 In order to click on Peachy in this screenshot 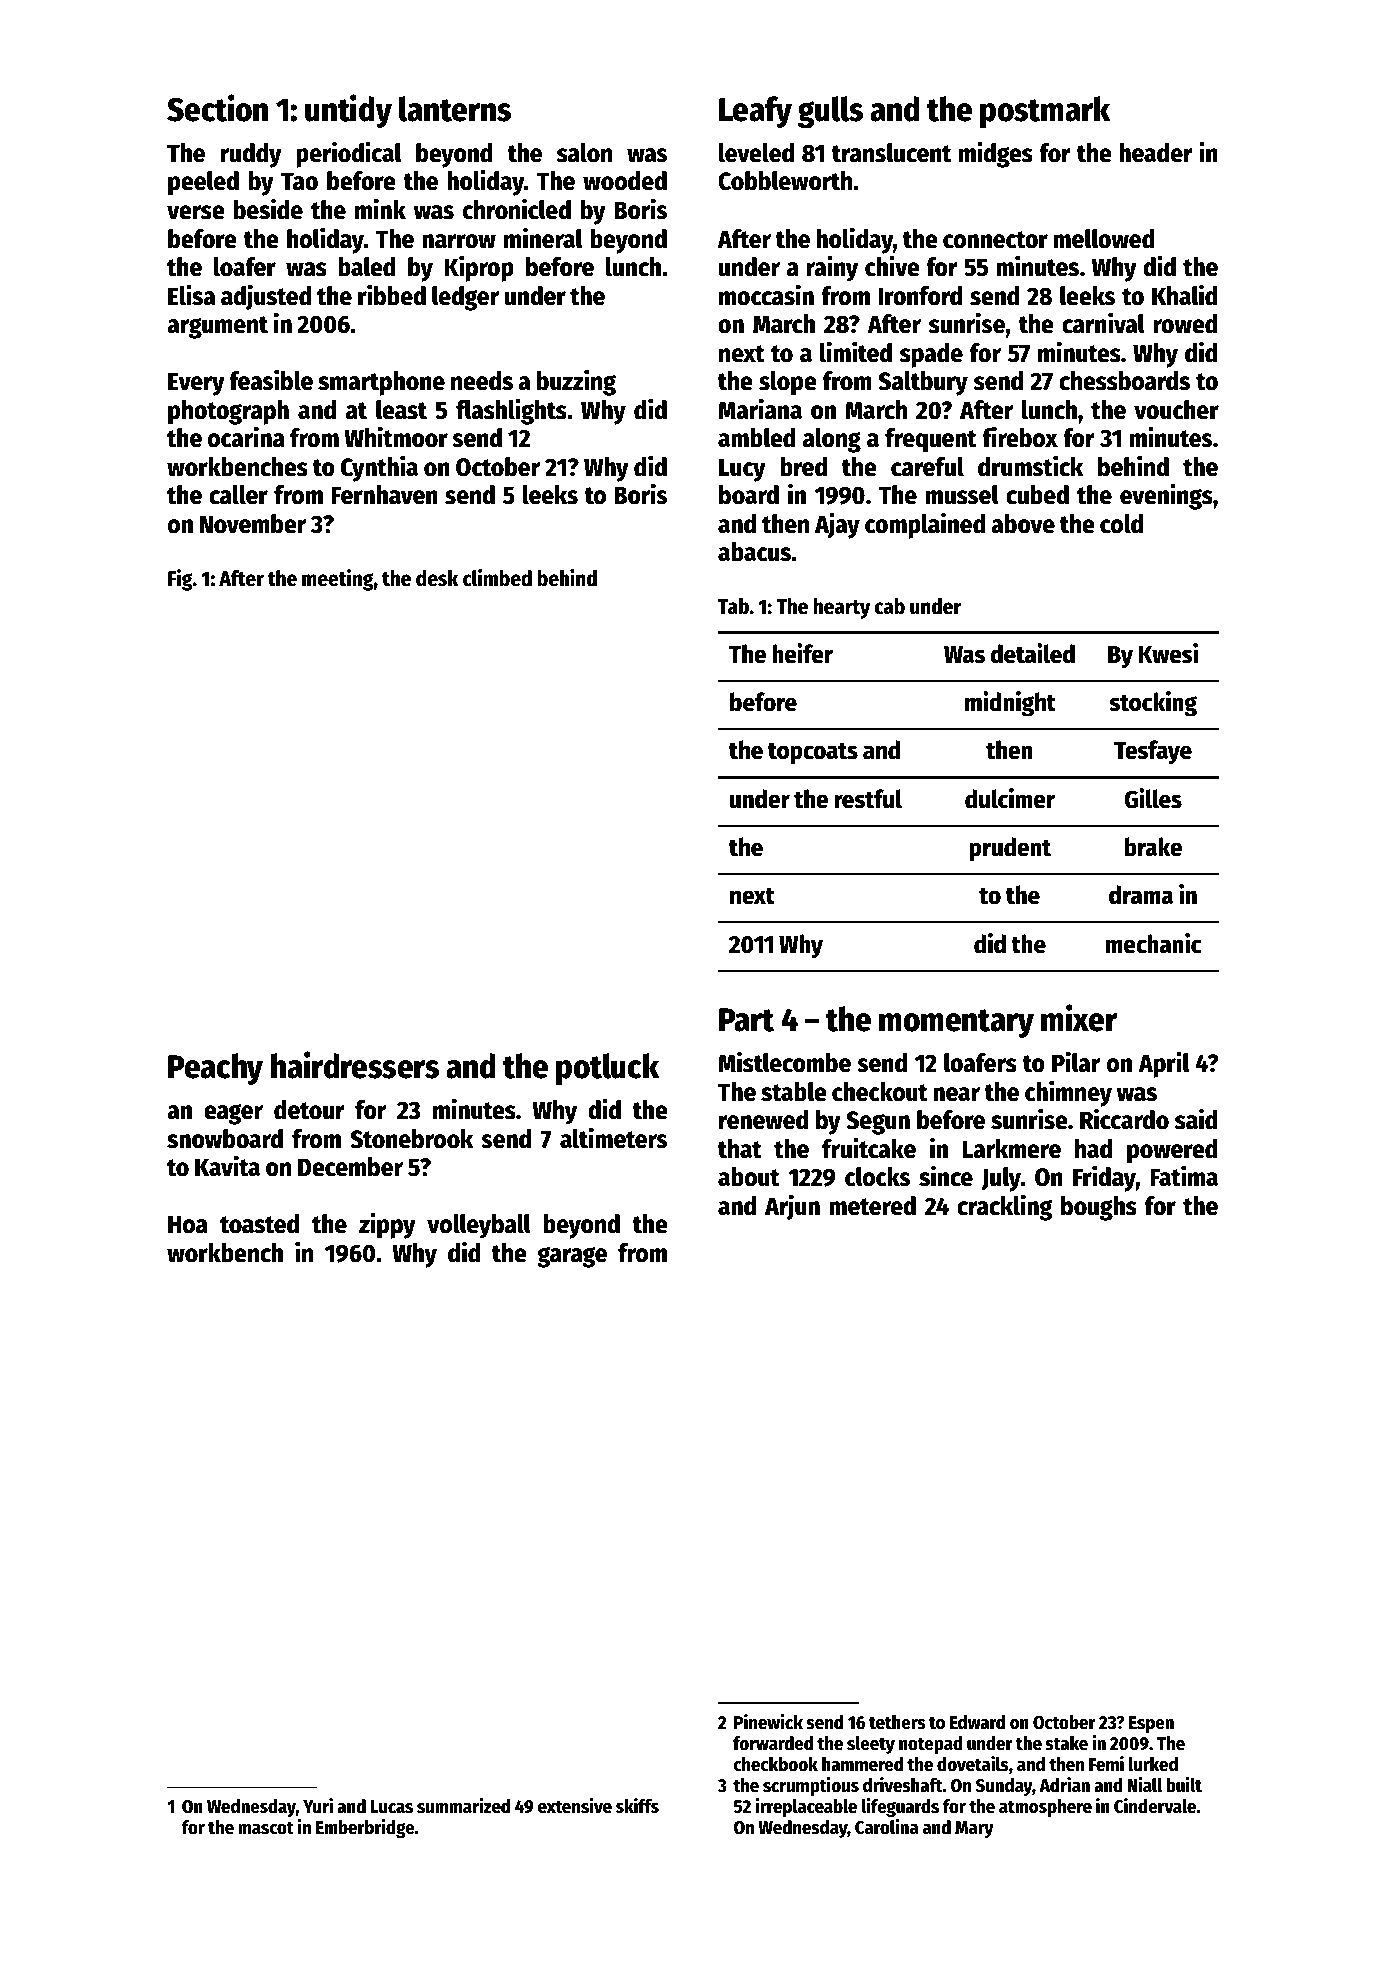, I will do `click(215, 1069)`.
